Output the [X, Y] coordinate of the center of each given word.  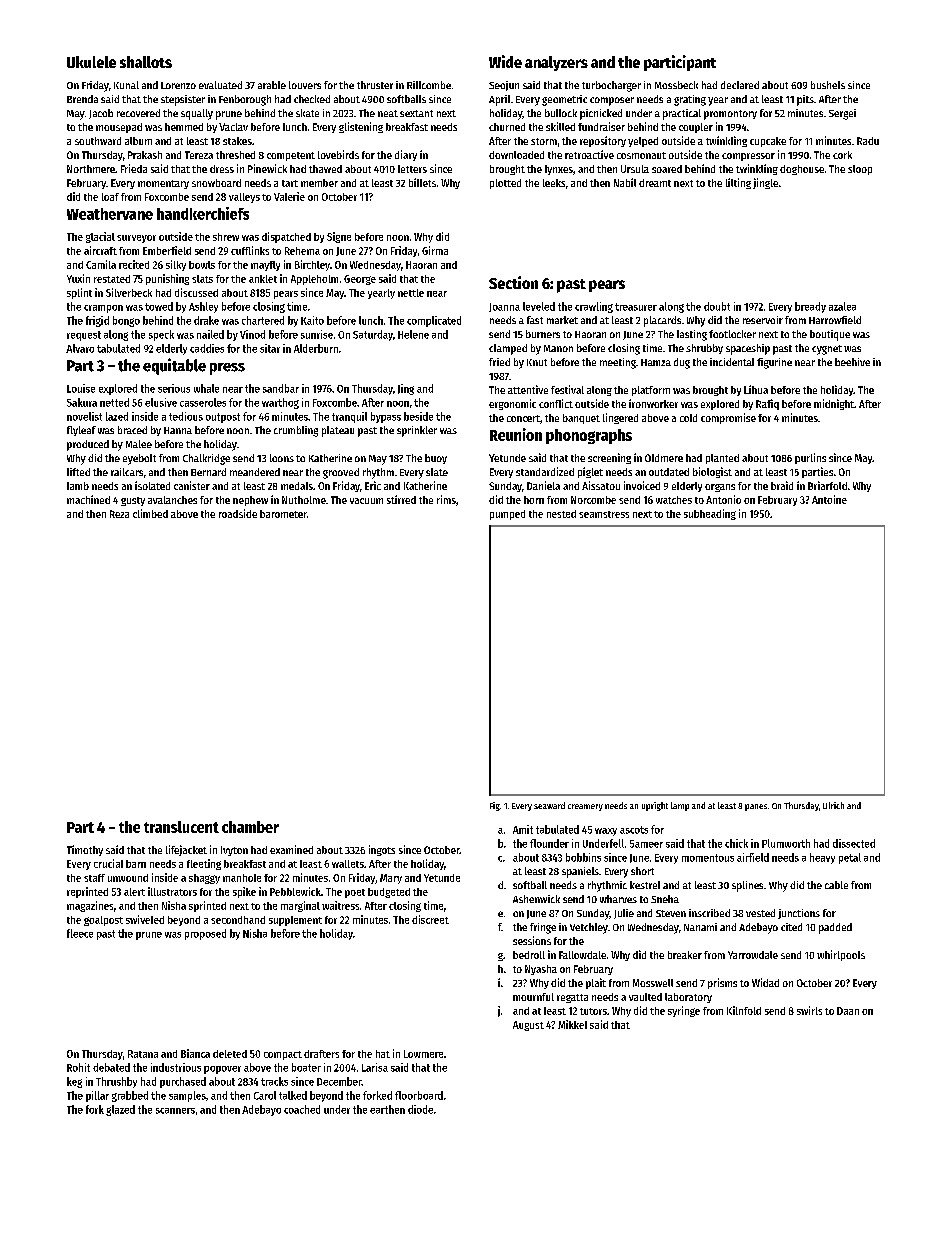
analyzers [556, 63]
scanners [175, 1111]
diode [420, 1109]
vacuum [366, 501]
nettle [411, 293]
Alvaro [80, 348]
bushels [828, 85]
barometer [283, 514]
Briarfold [827, 485]
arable [272, 85]
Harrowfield [835, 320]
